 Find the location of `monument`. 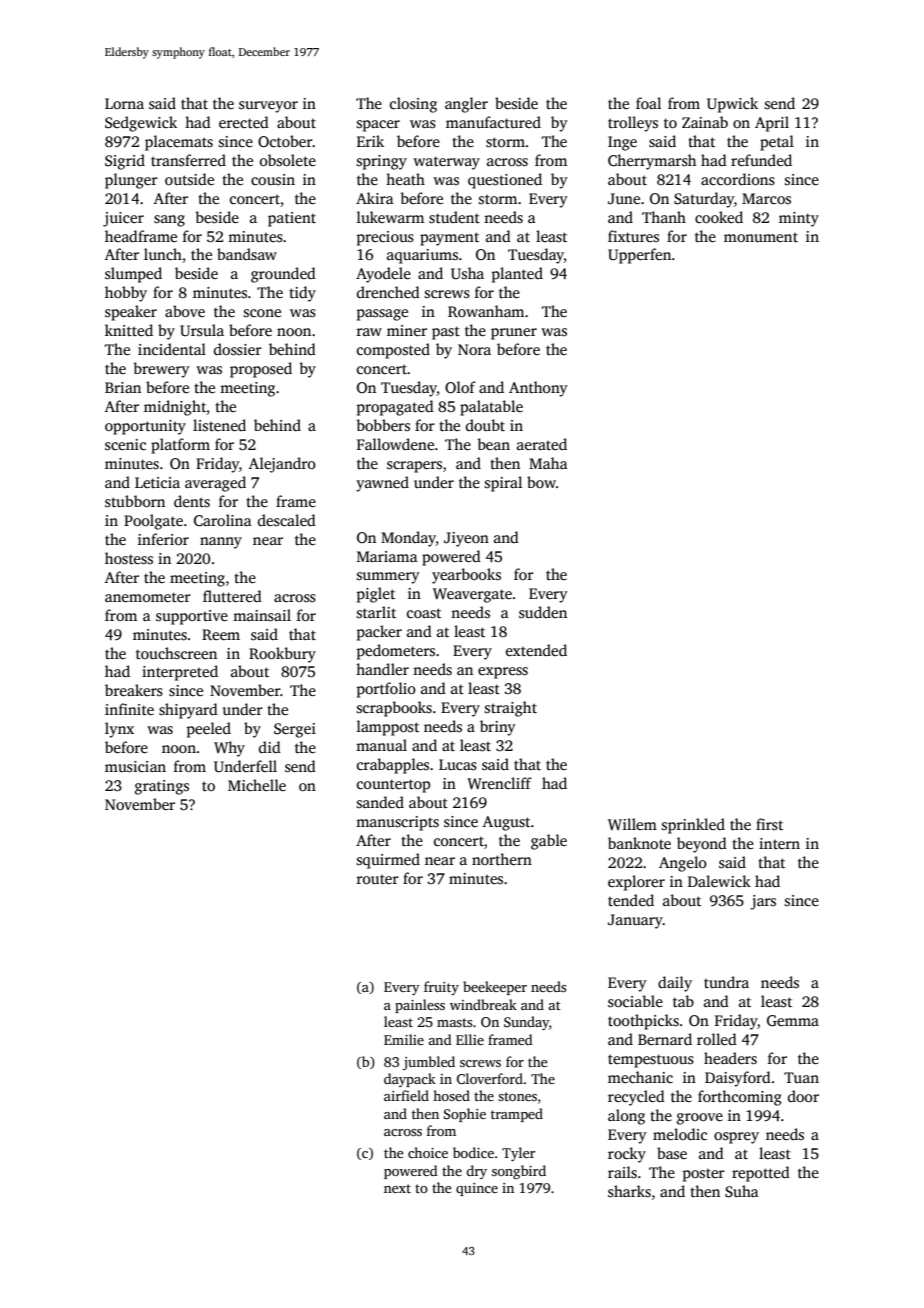

monument is located at coordinates (761, 237).
